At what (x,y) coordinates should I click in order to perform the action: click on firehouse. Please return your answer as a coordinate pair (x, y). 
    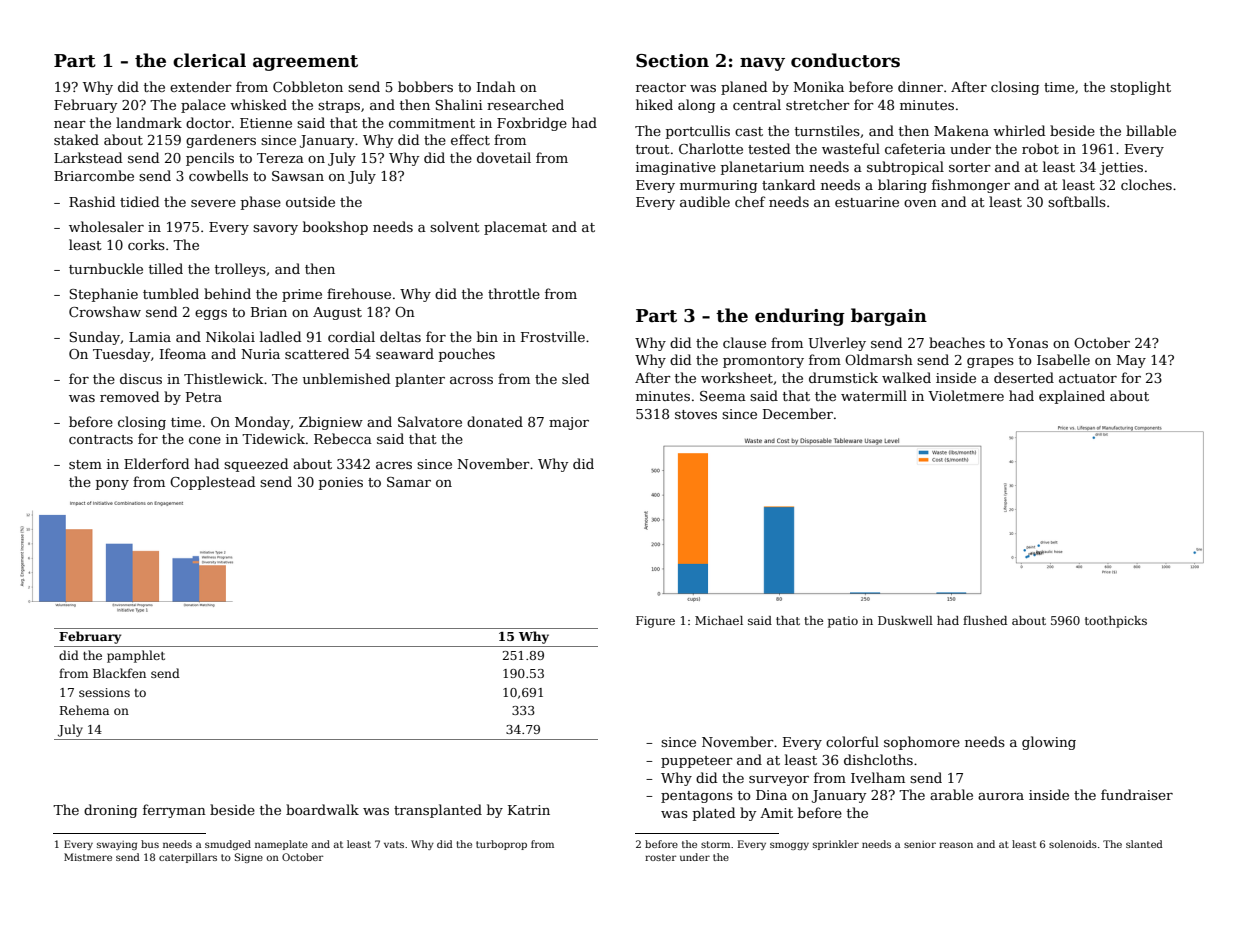
    Looking at the image, I should click on (359, 293).
